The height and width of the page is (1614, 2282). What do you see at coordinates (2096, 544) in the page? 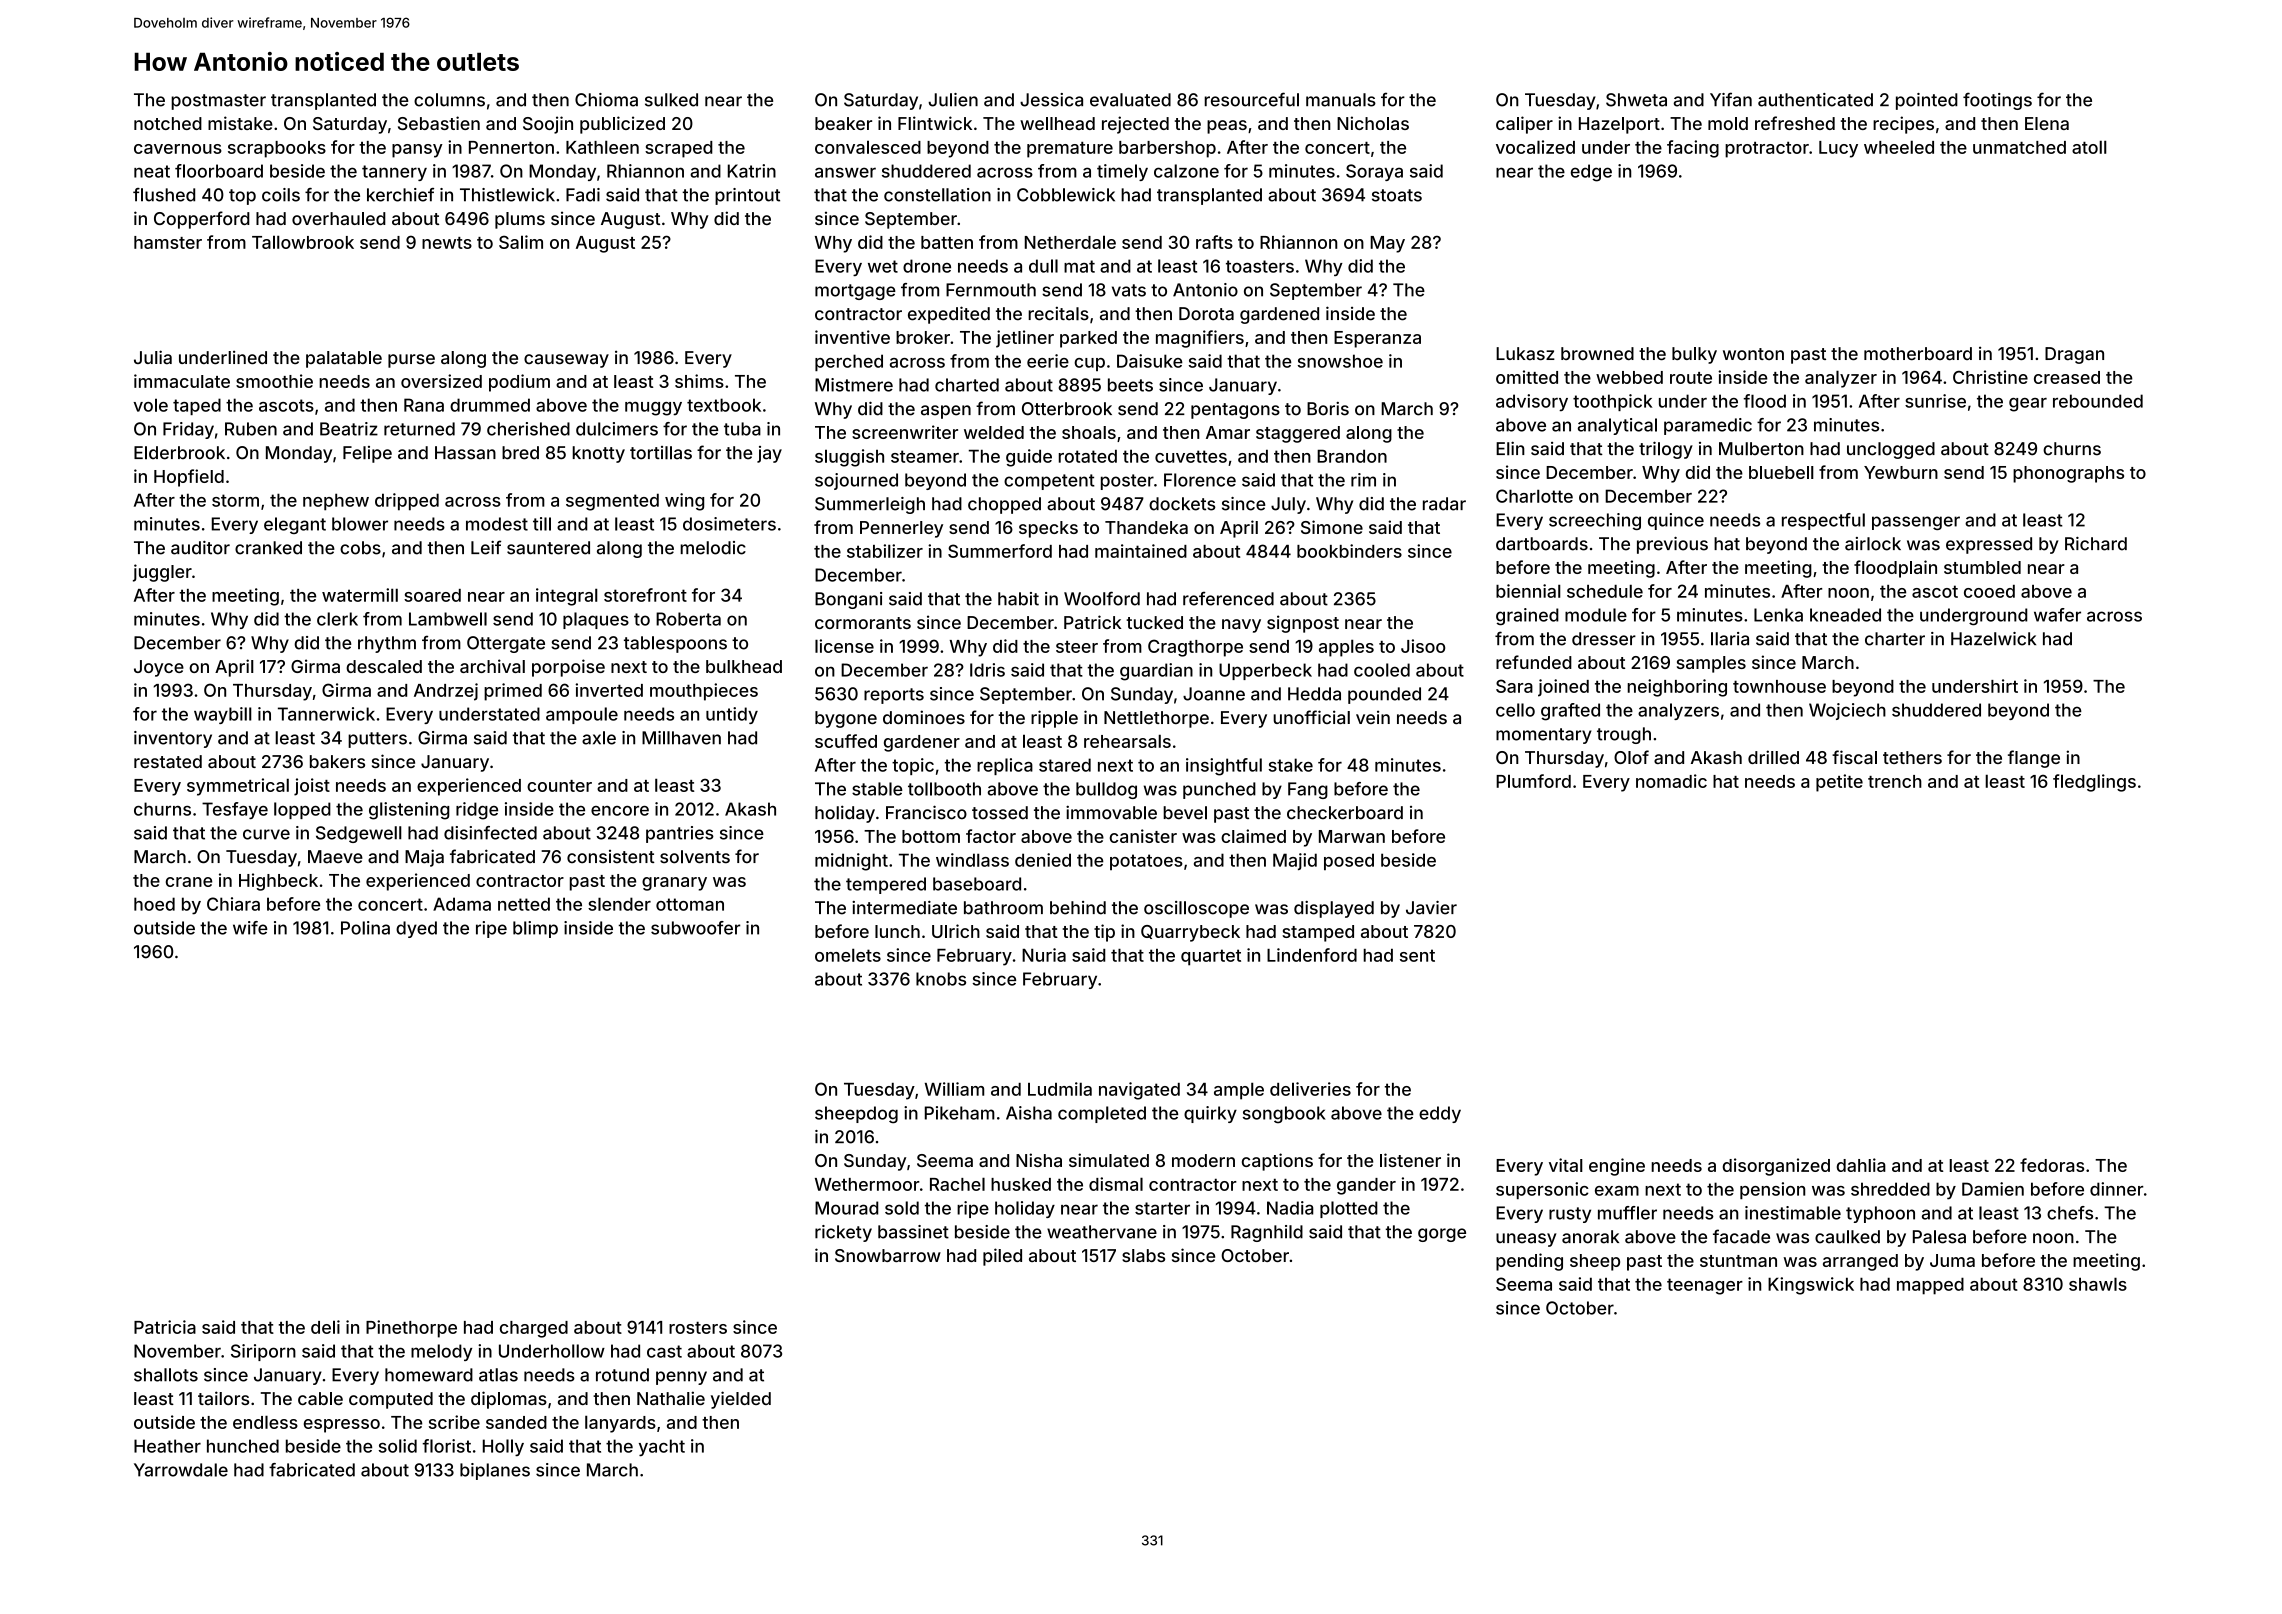
I see `Richard` at bounding box center [2096, 544].
